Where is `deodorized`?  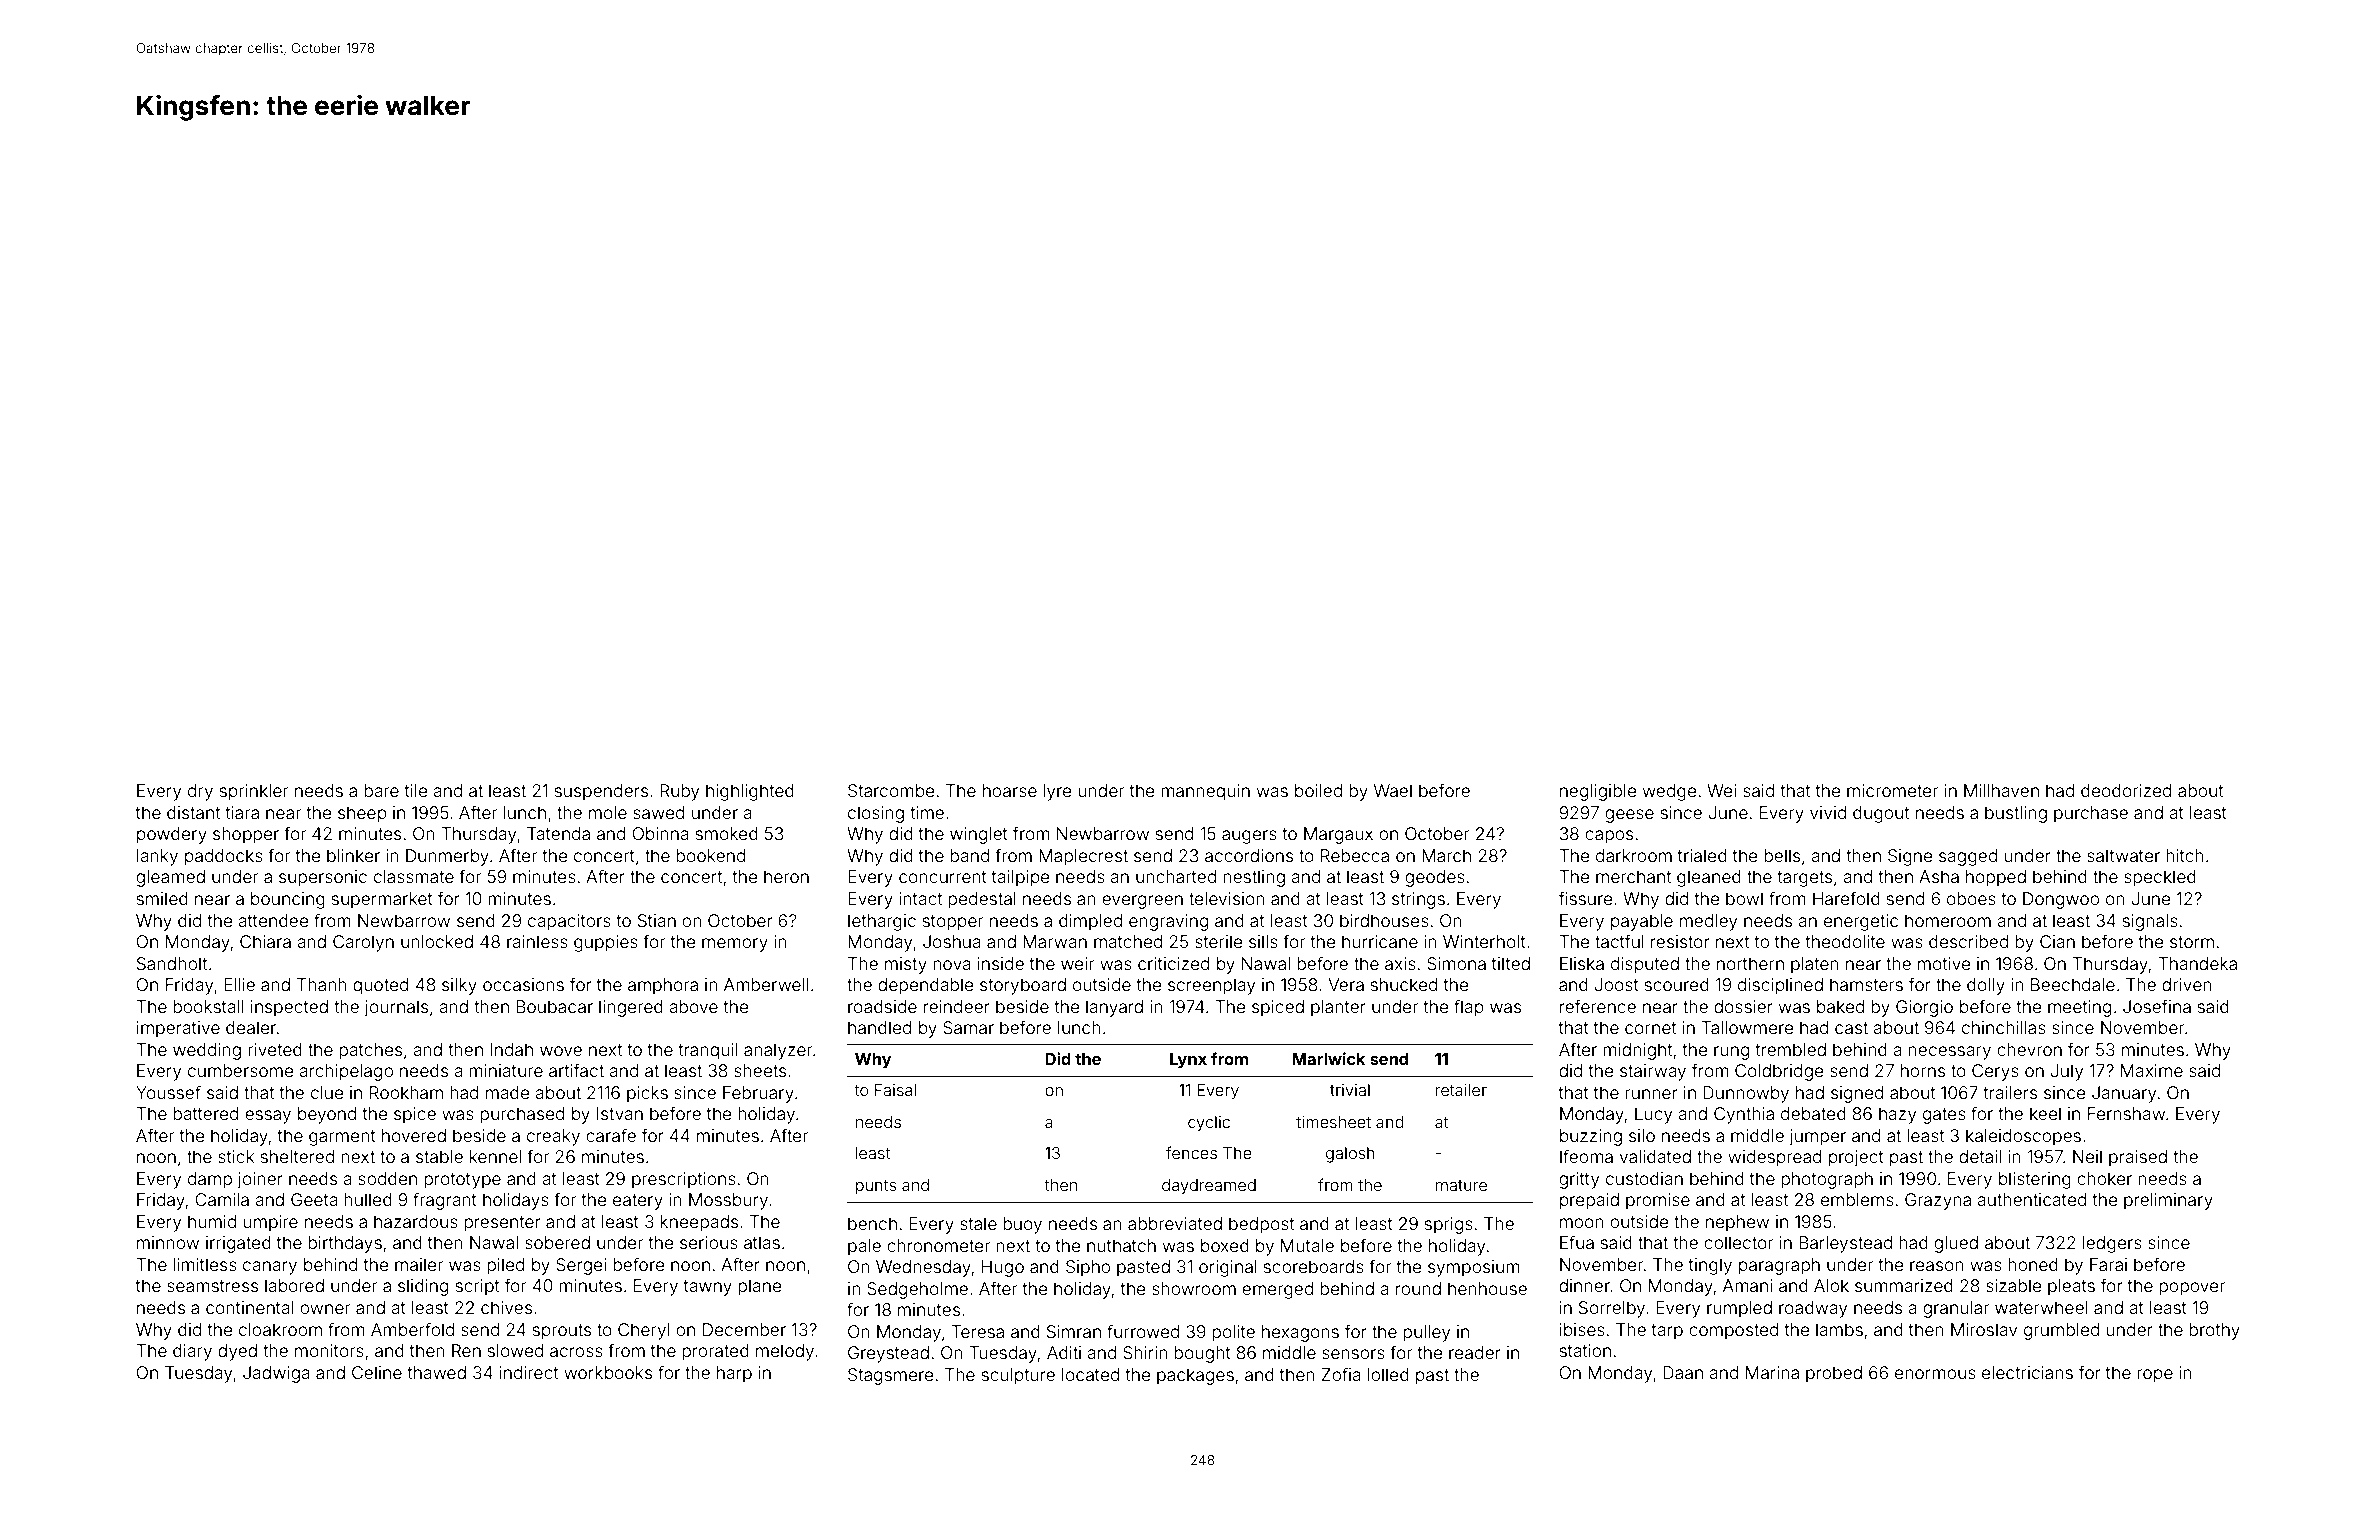
deodorized is located at coordinates (2126, 790).
